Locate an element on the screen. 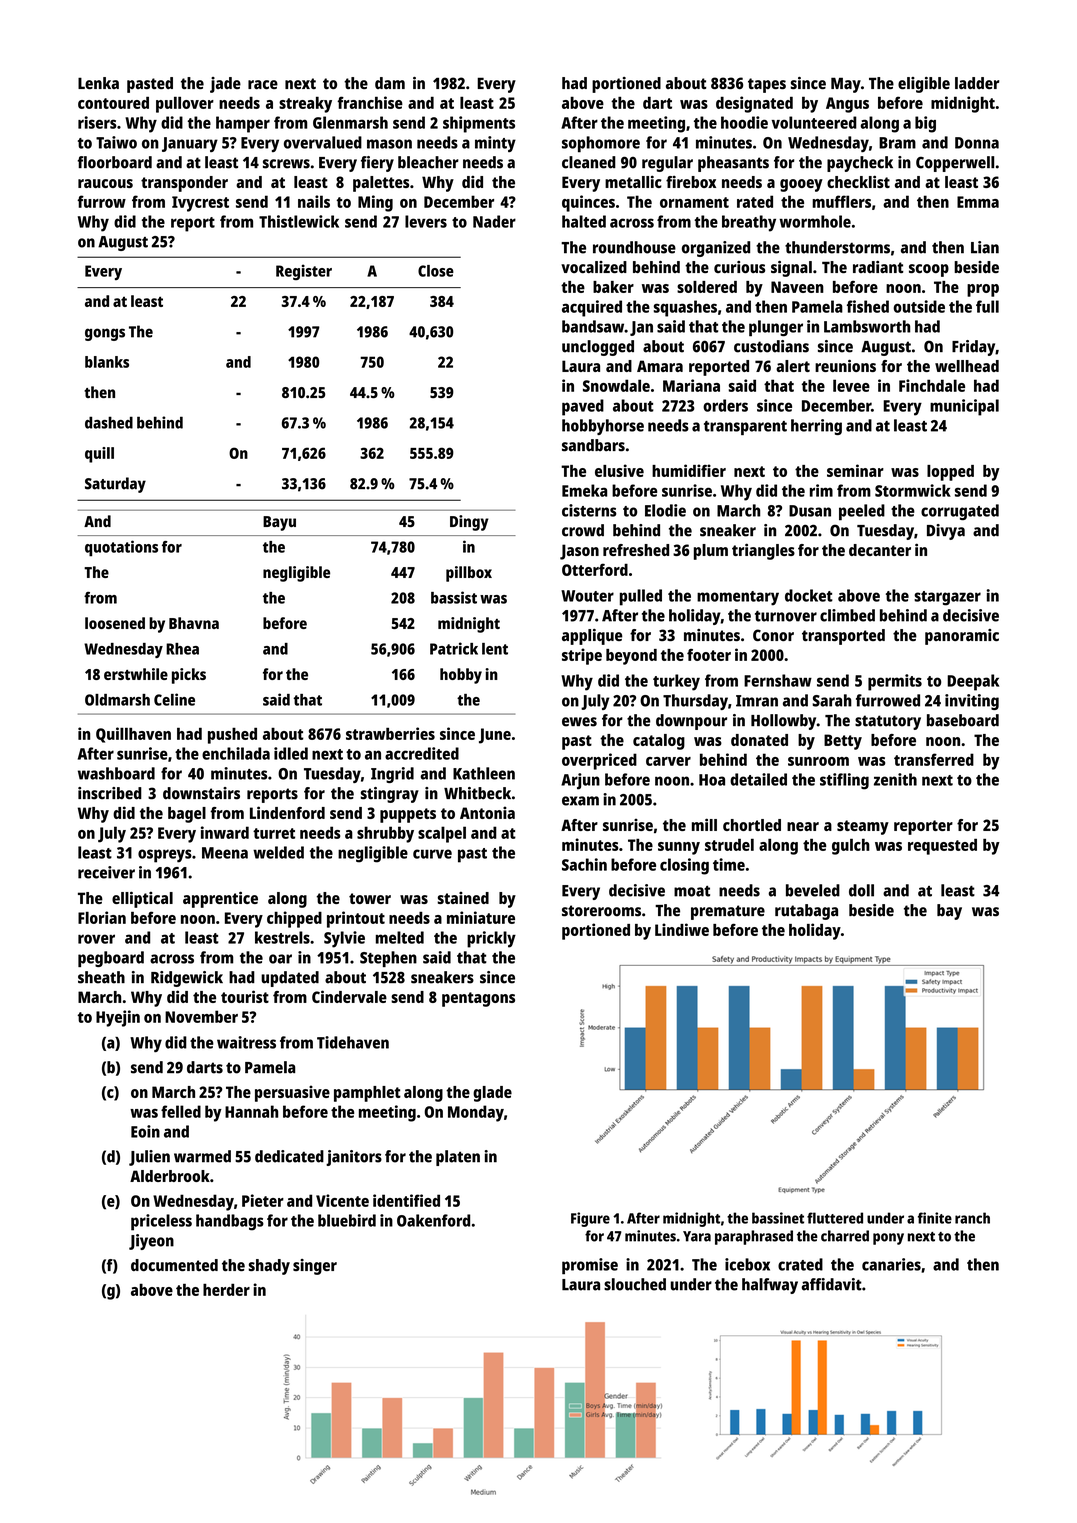 The width and height of the screenshot is (1077, 1523). Nader is located at coordinates (494, 221).
